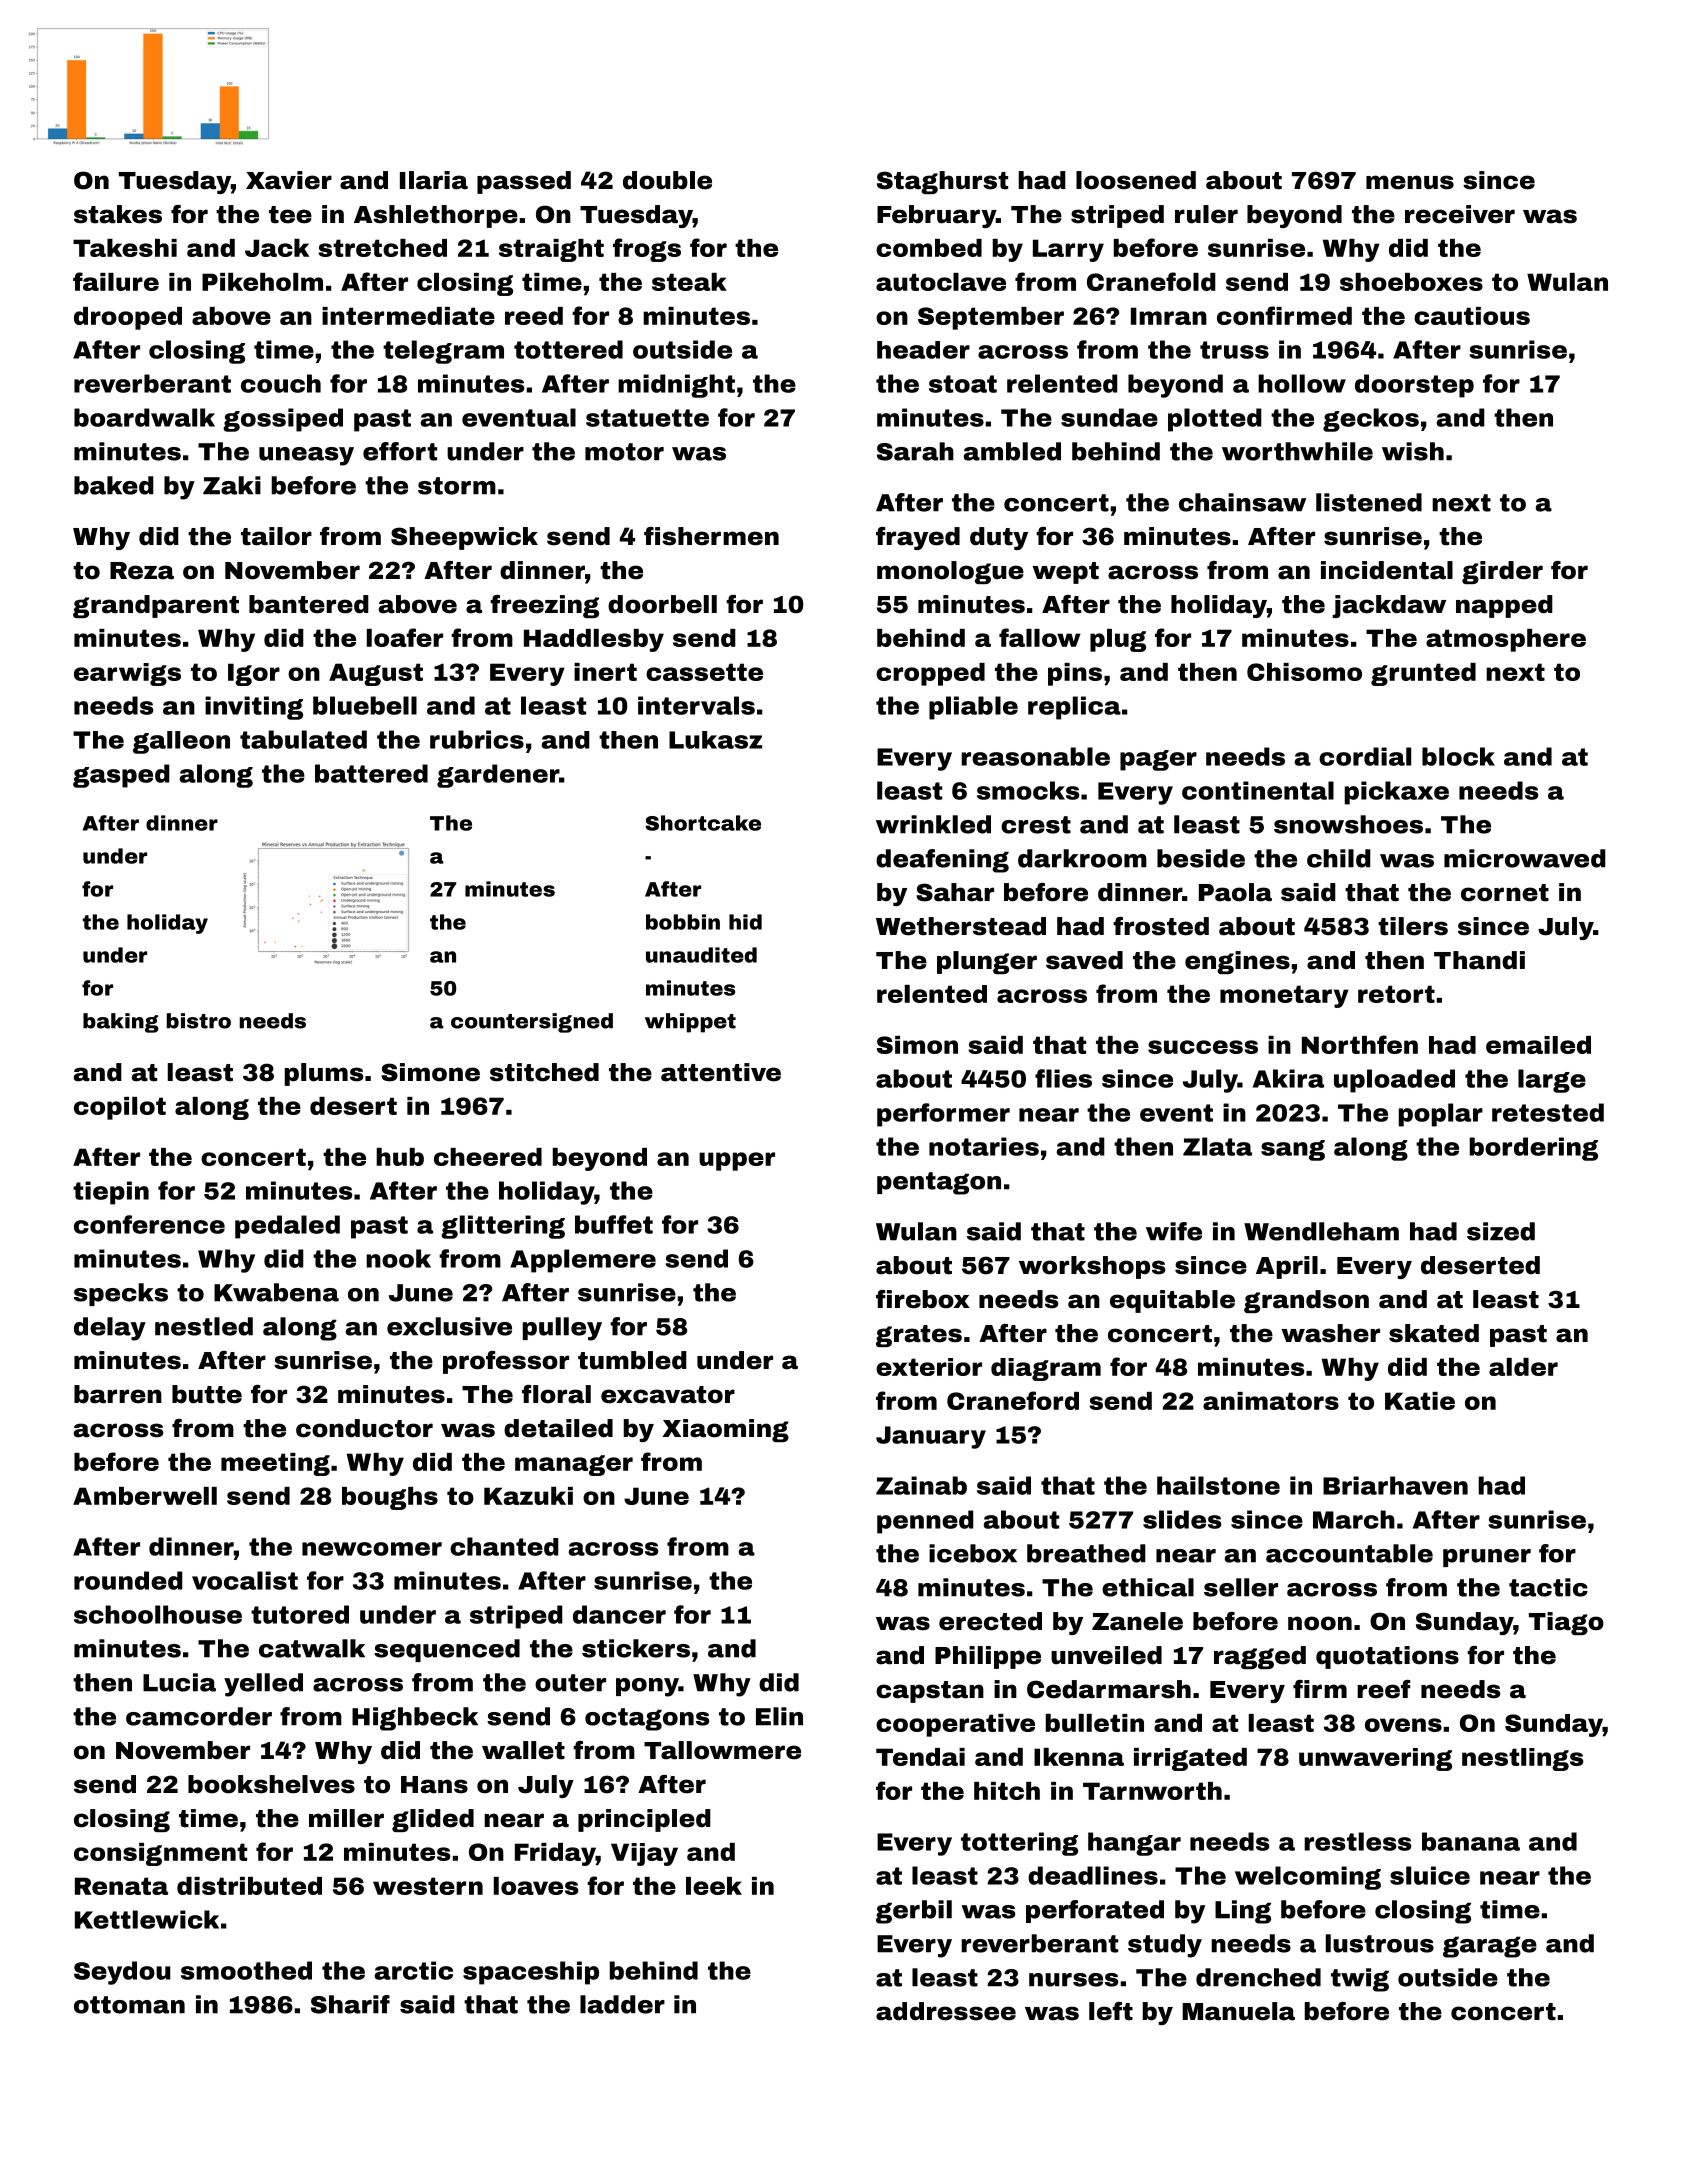  What do you see at coordinates (930, 1692) in the screenshot?
I see `capstan` at bounding box center [930, 1692].
